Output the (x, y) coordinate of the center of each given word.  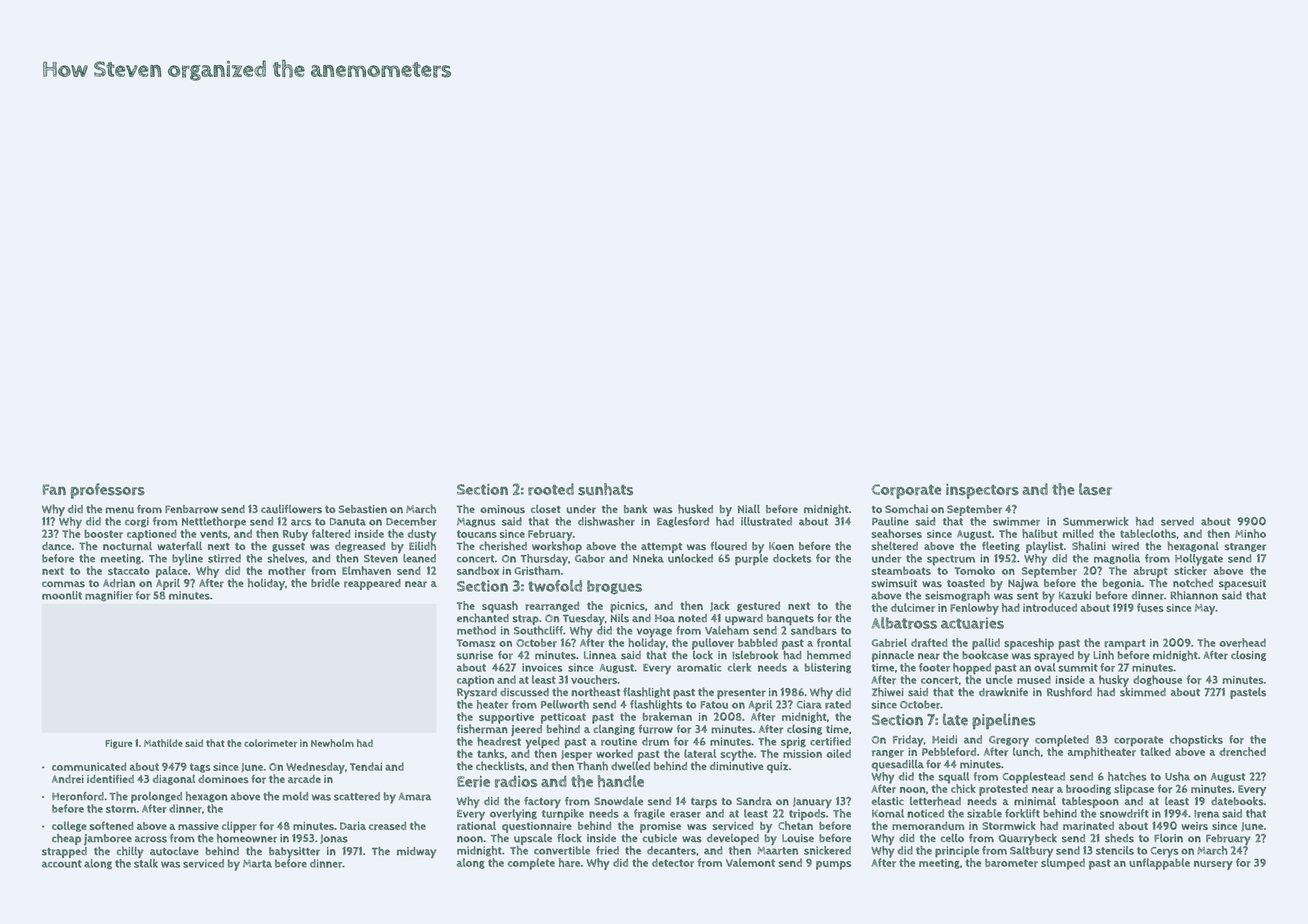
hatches (1127, 776)
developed (733, 839)
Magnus (476, 523)
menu (120, 510)
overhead (1242, 642)
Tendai (366, 766)
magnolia (1117, 559)
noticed (925, 813)
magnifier (109, 596)
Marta (257, 863)
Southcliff (538, 630)
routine (619, 741)
